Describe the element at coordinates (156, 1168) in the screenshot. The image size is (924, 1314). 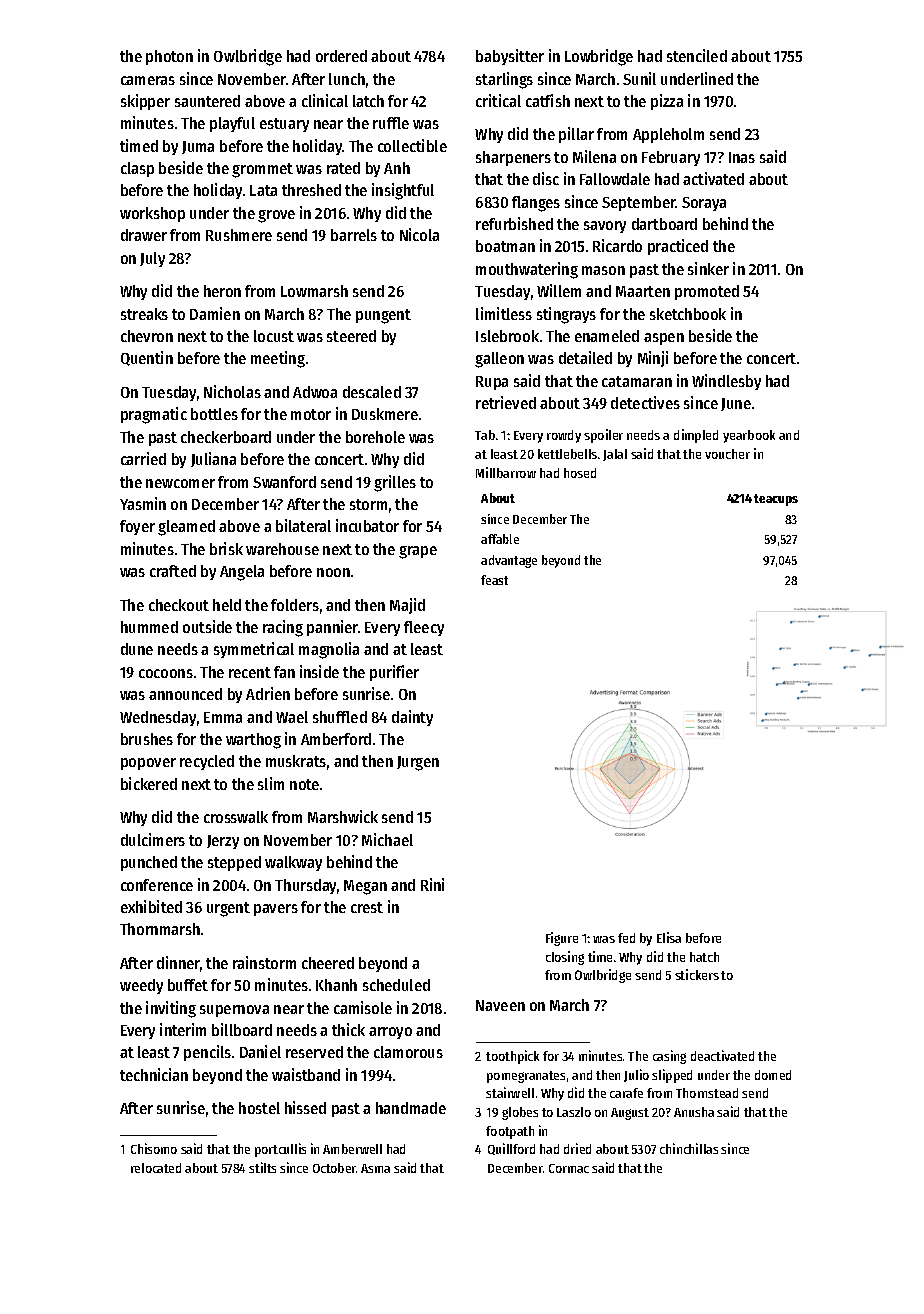
I see `relocated` at that location.
